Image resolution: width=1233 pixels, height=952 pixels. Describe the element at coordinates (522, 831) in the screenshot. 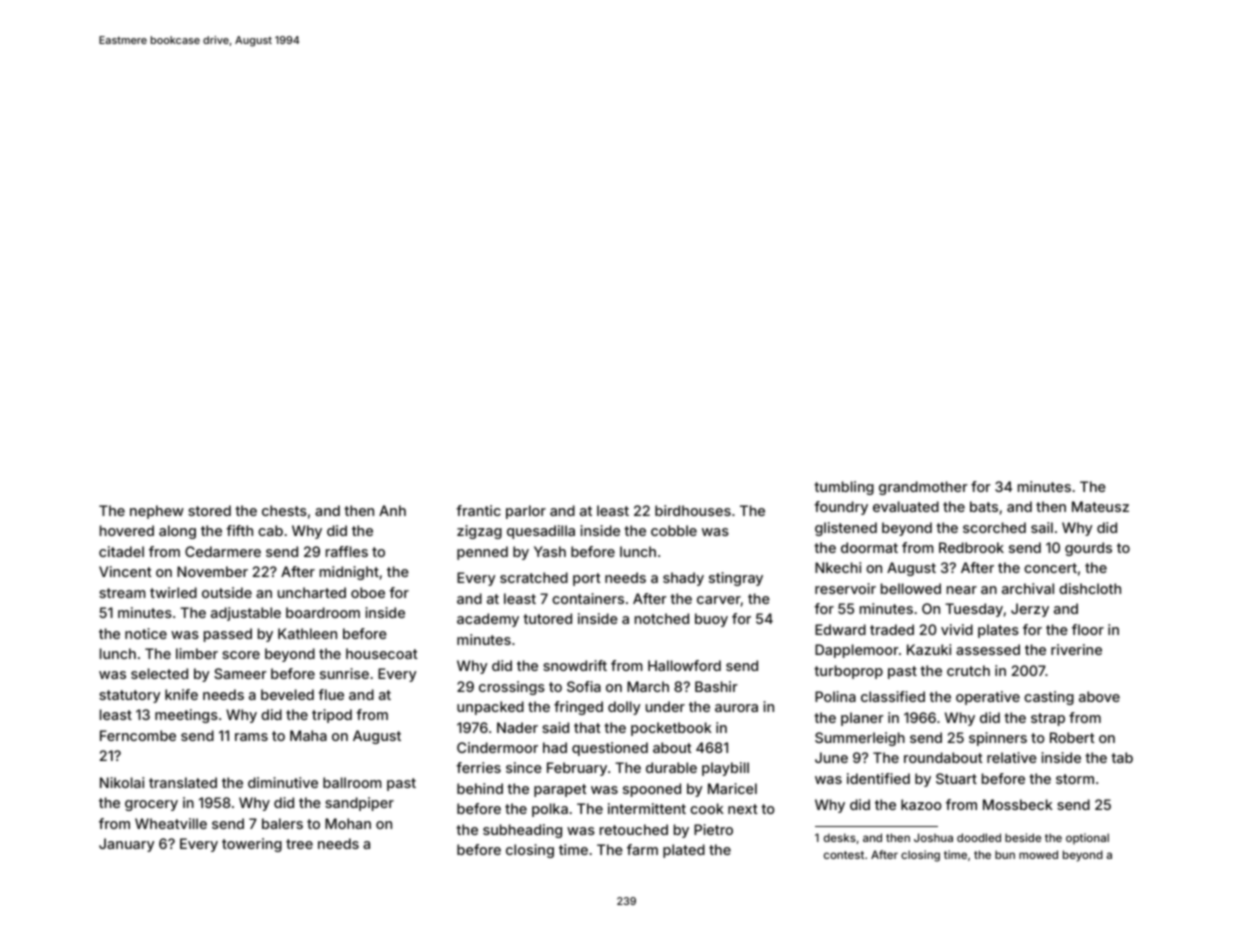

I see `subheading` at that location.
